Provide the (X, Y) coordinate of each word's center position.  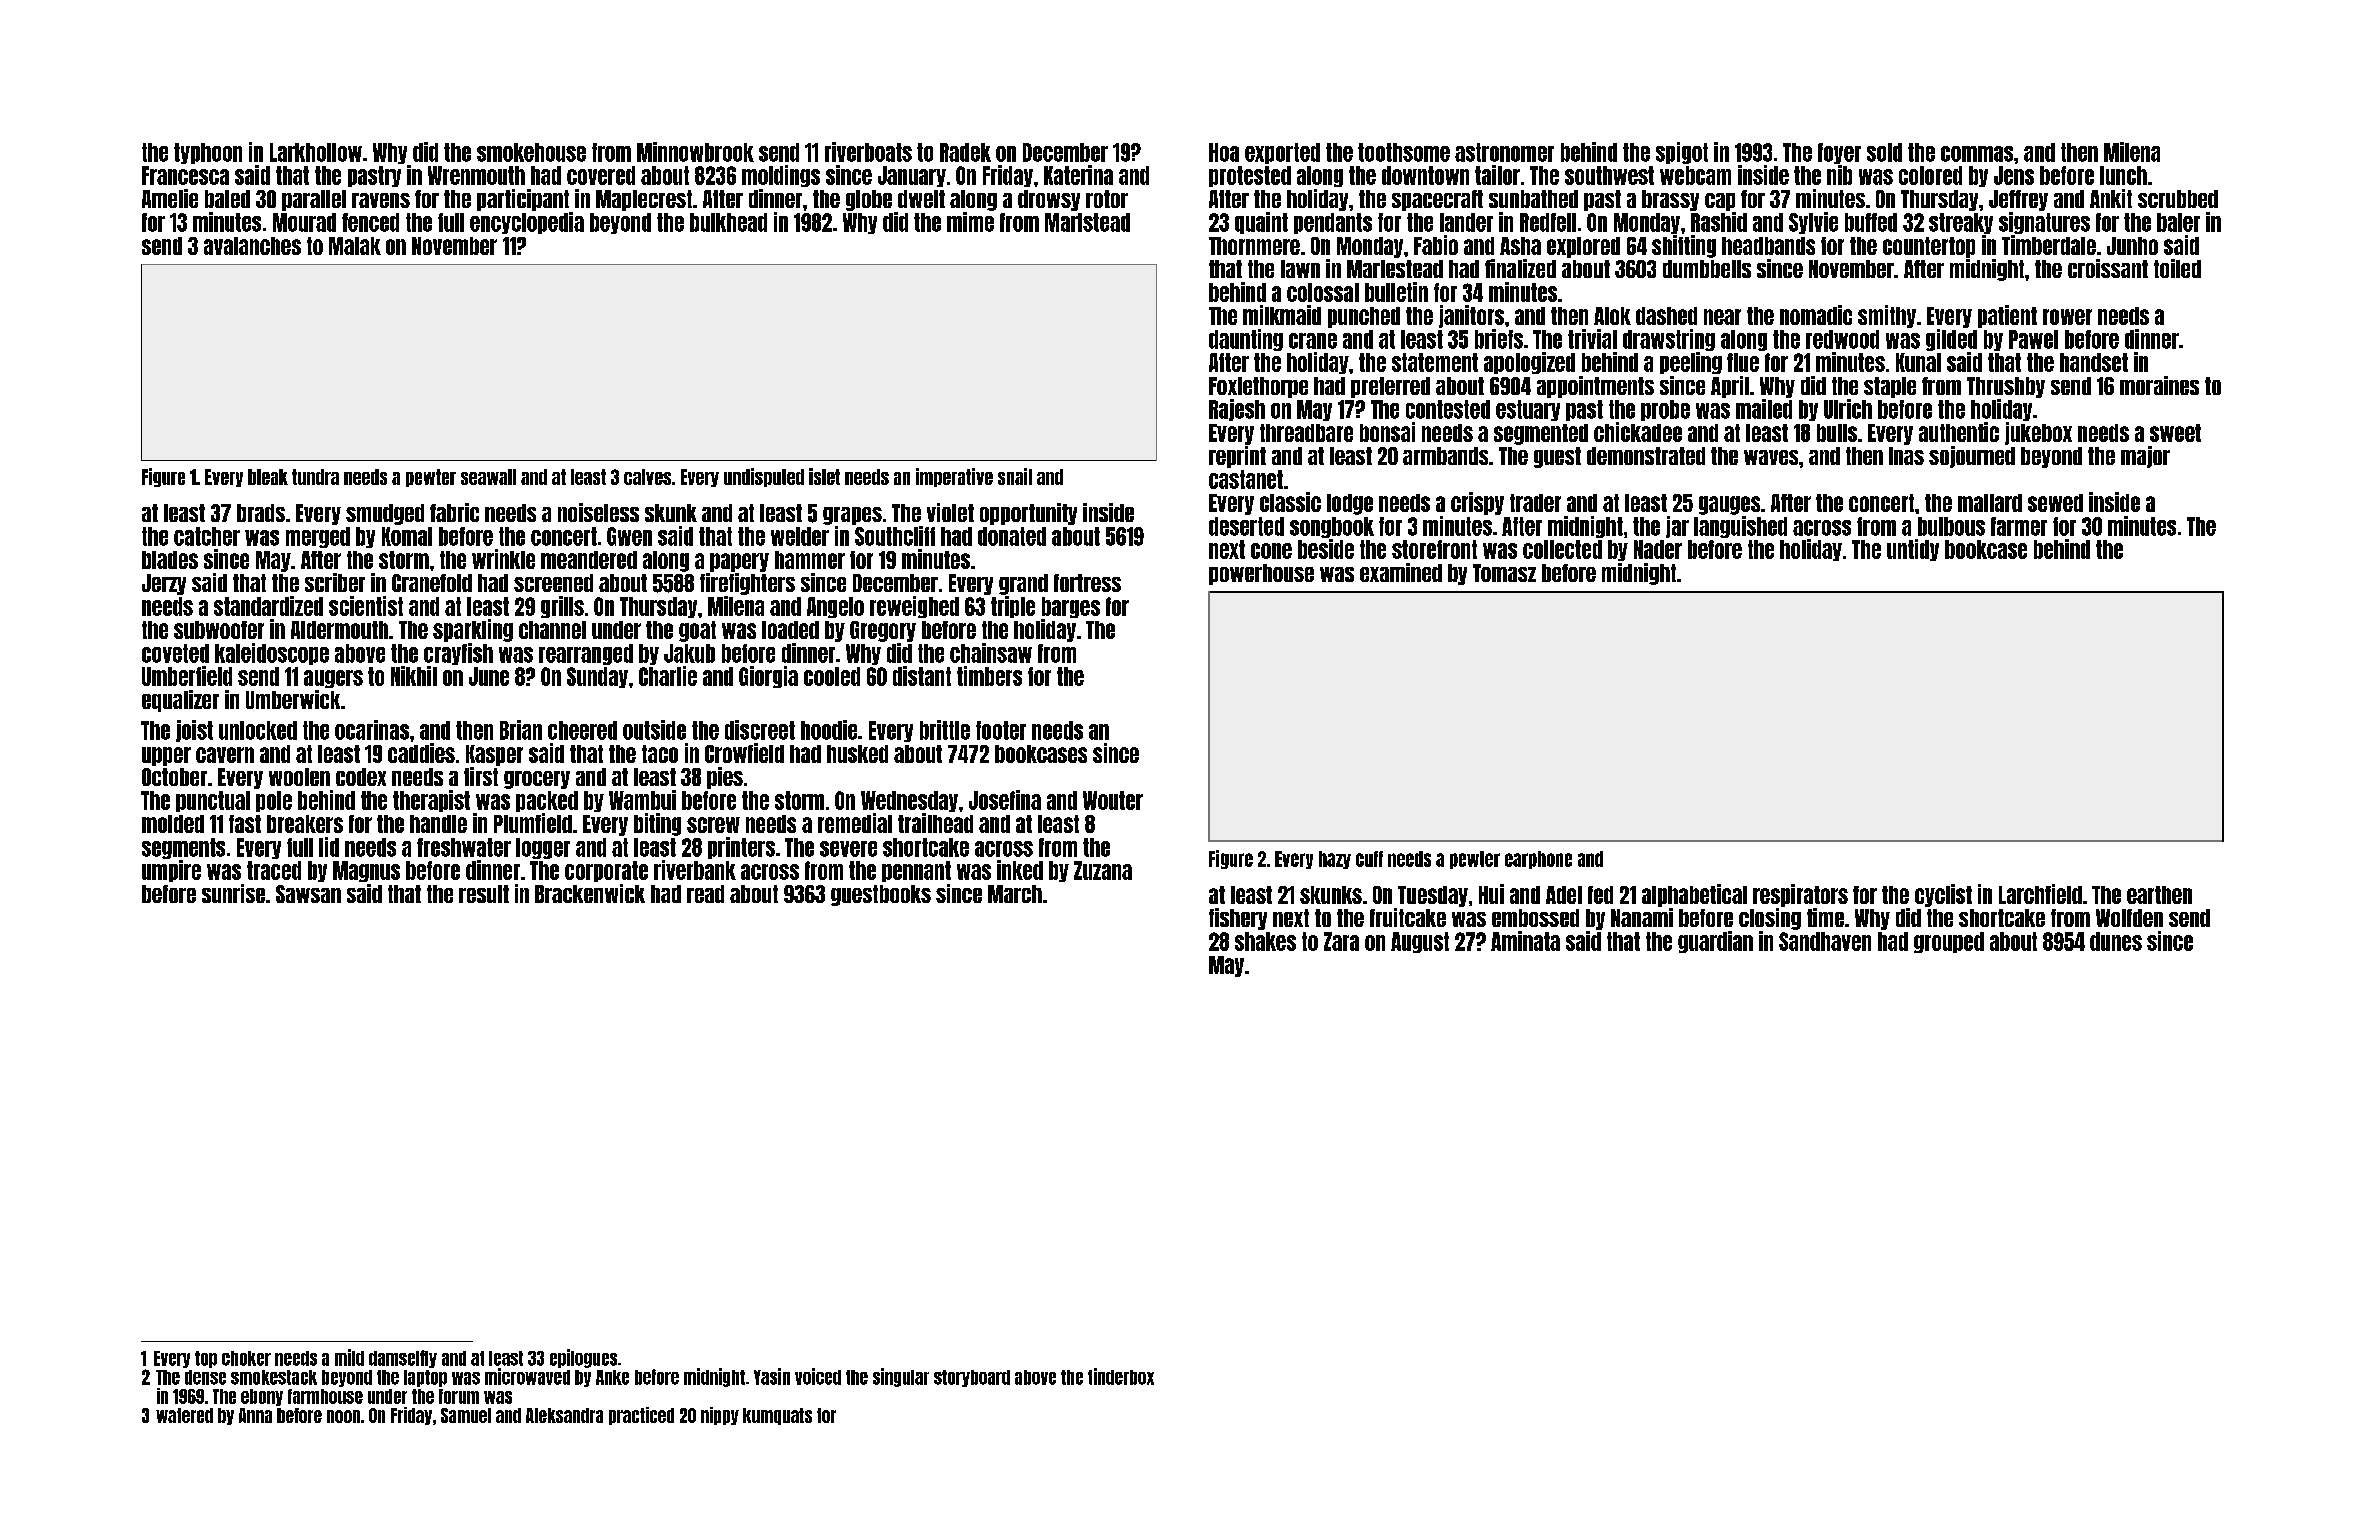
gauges (1729, 505)
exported (1282, 153)
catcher (207, 536)
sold (1884, 152)
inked (1020, 870)
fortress (1087, 583)
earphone (1538, 860)
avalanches (252, 246)
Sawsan (308, 894)
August (1420, 942)
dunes (2116, 941)
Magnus (366, 871)
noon (343, 1416)
